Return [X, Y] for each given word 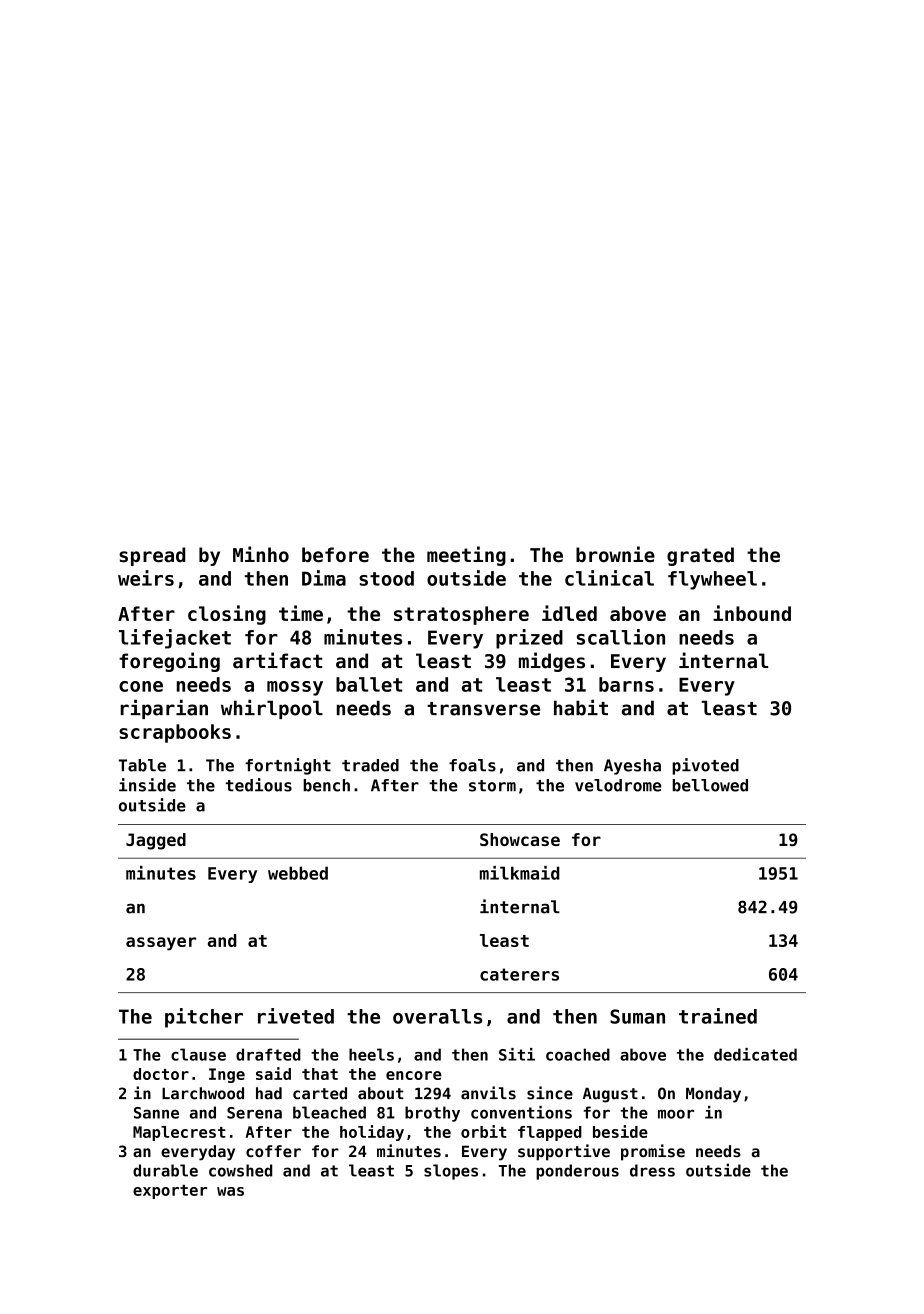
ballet [369, 684]
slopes [451, 1172]
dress [652, 1170]
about [381, 1093]
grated [700, 556]
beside [620, 1131]
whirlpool [272, 709]
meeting [466, 556]
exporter [170, 1192]
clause [198, 1054]
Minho [261, 554]
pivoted [705, 766]
